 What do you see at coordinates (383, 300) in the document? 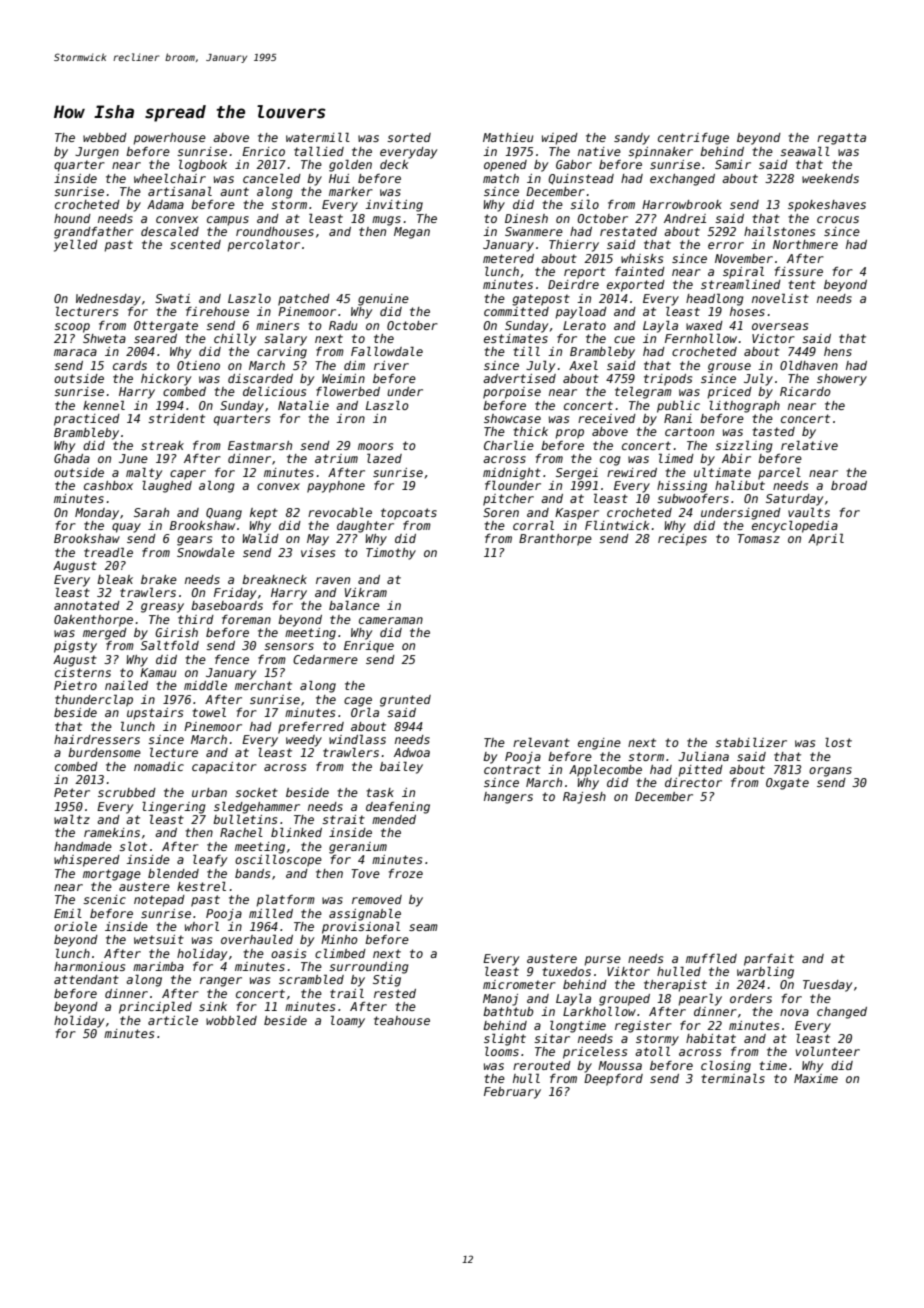
I see `genuine` at bounding box center [383, 300].
